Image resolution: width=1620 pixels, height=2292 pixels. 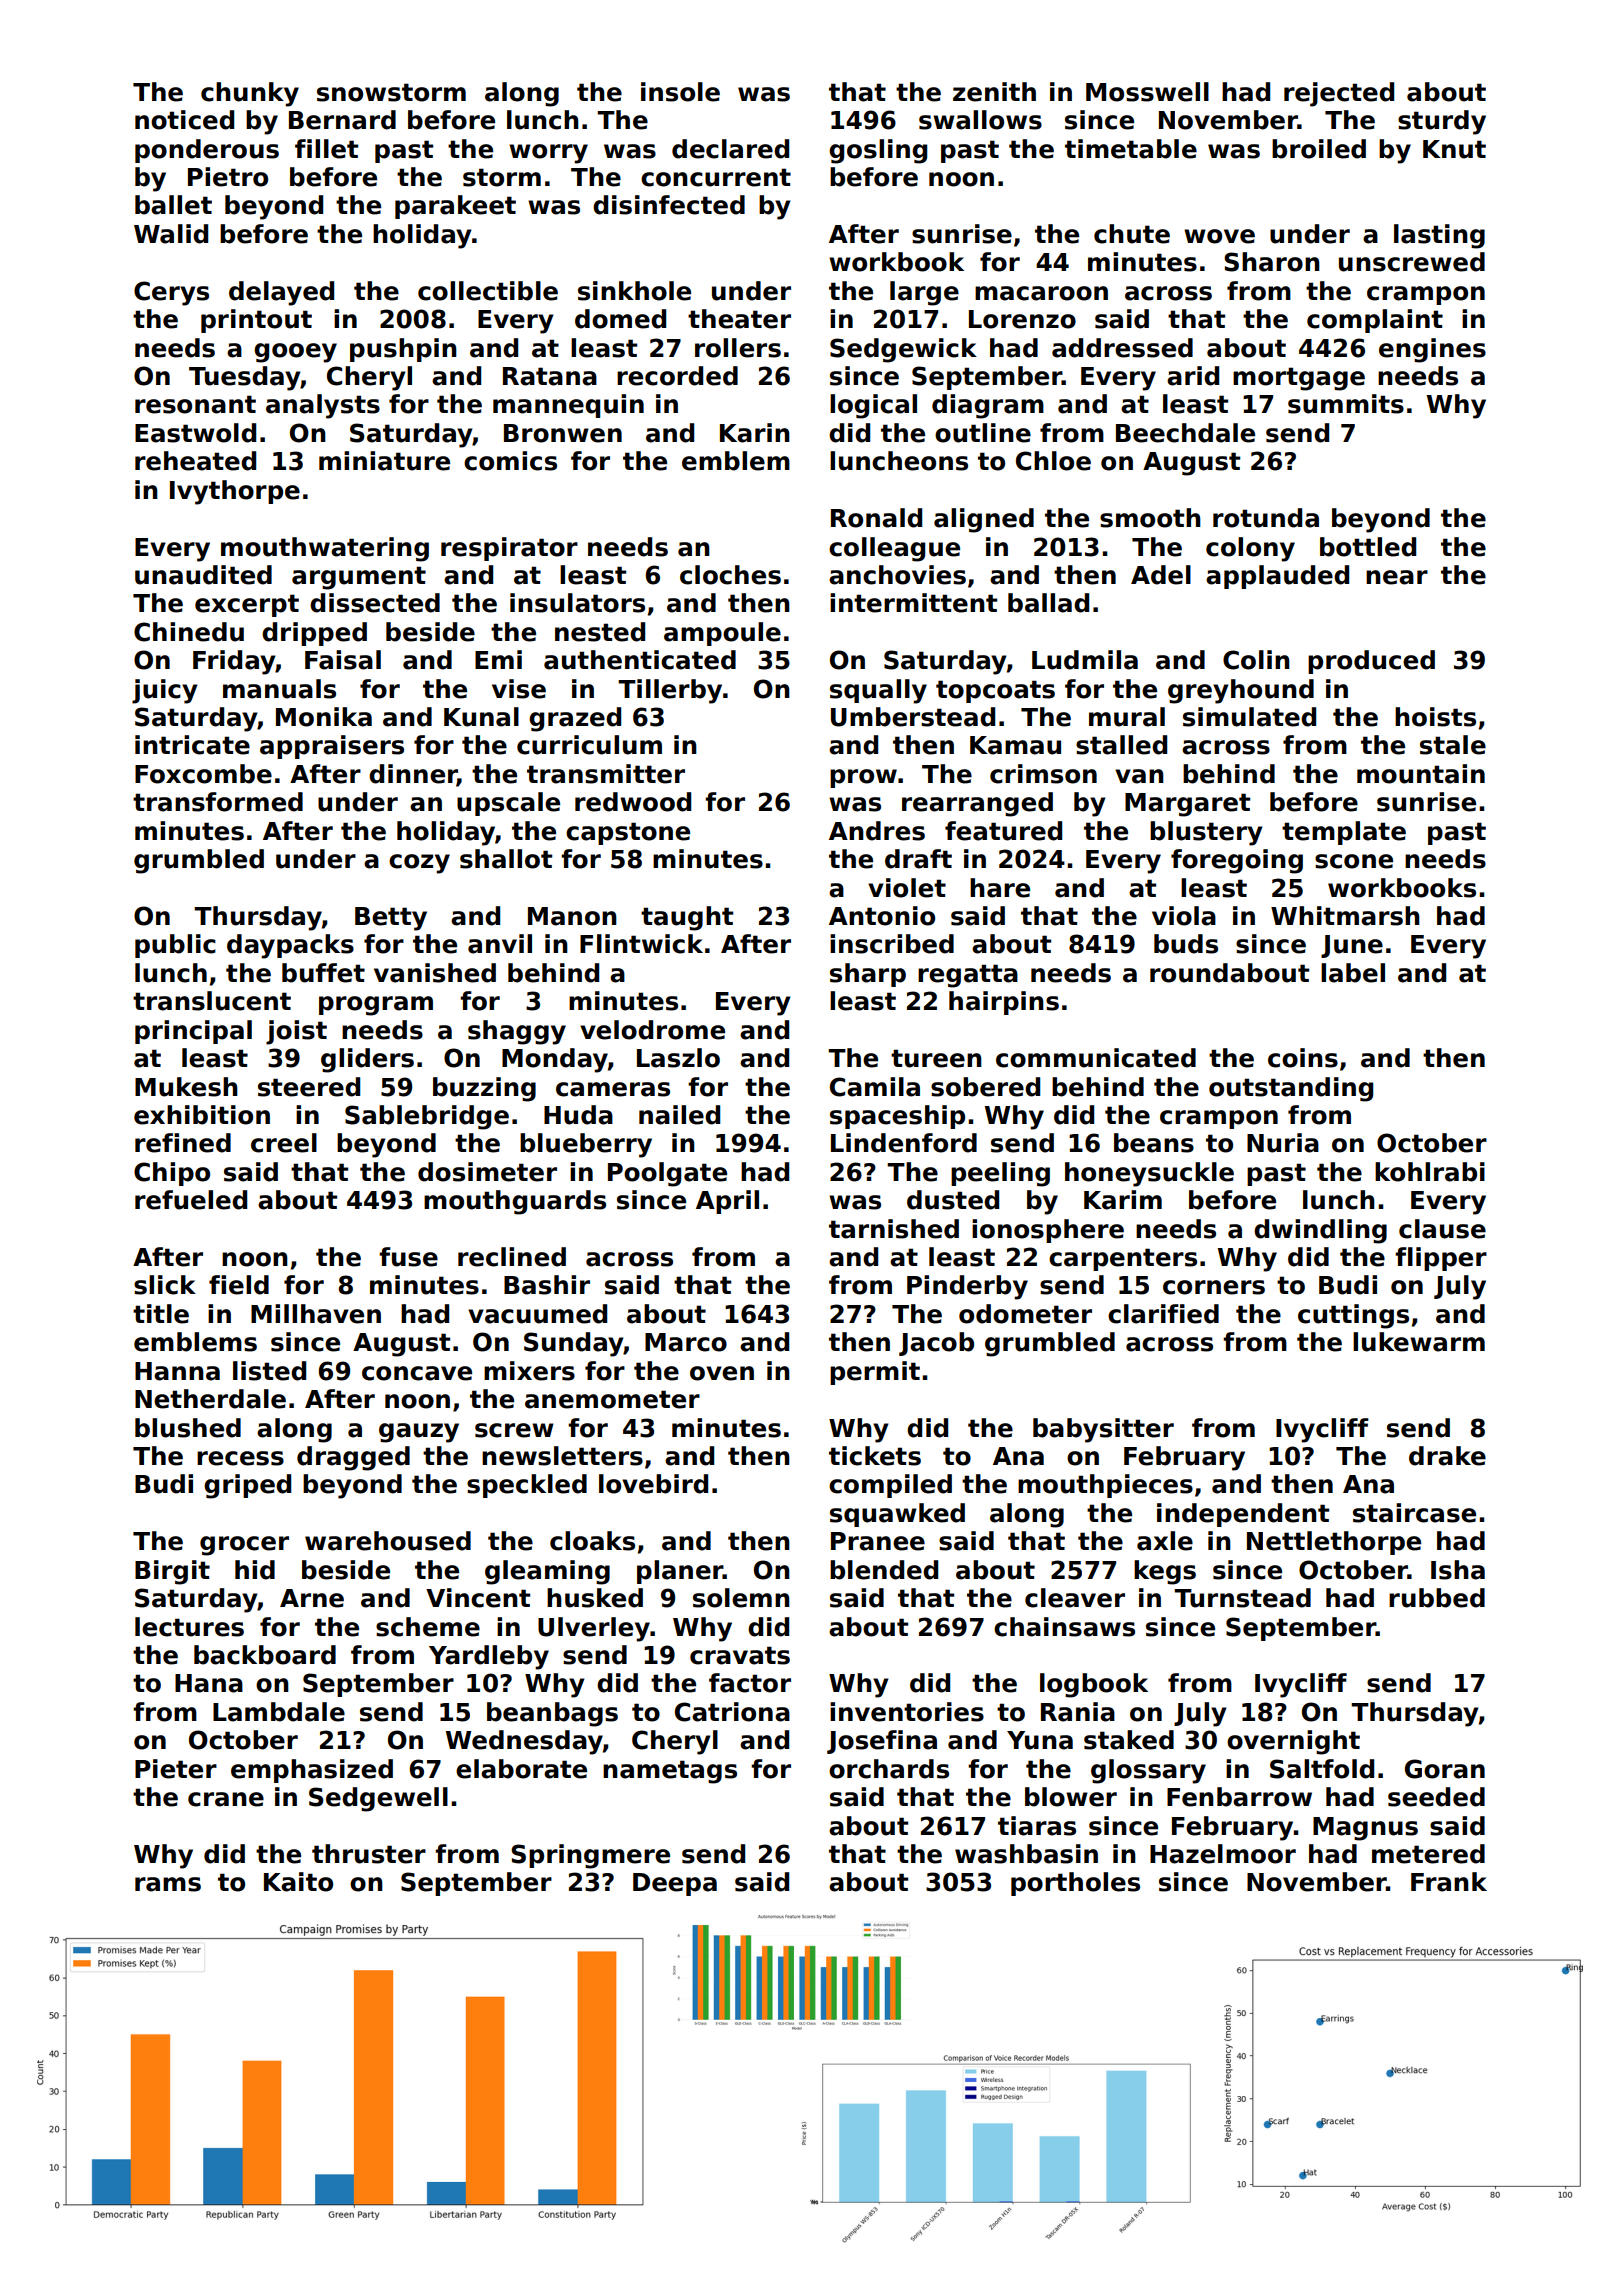 What do you see at coordinates (309, 1087) in the screenshot?
I see `steered` at bounding box center [309, 1087].
